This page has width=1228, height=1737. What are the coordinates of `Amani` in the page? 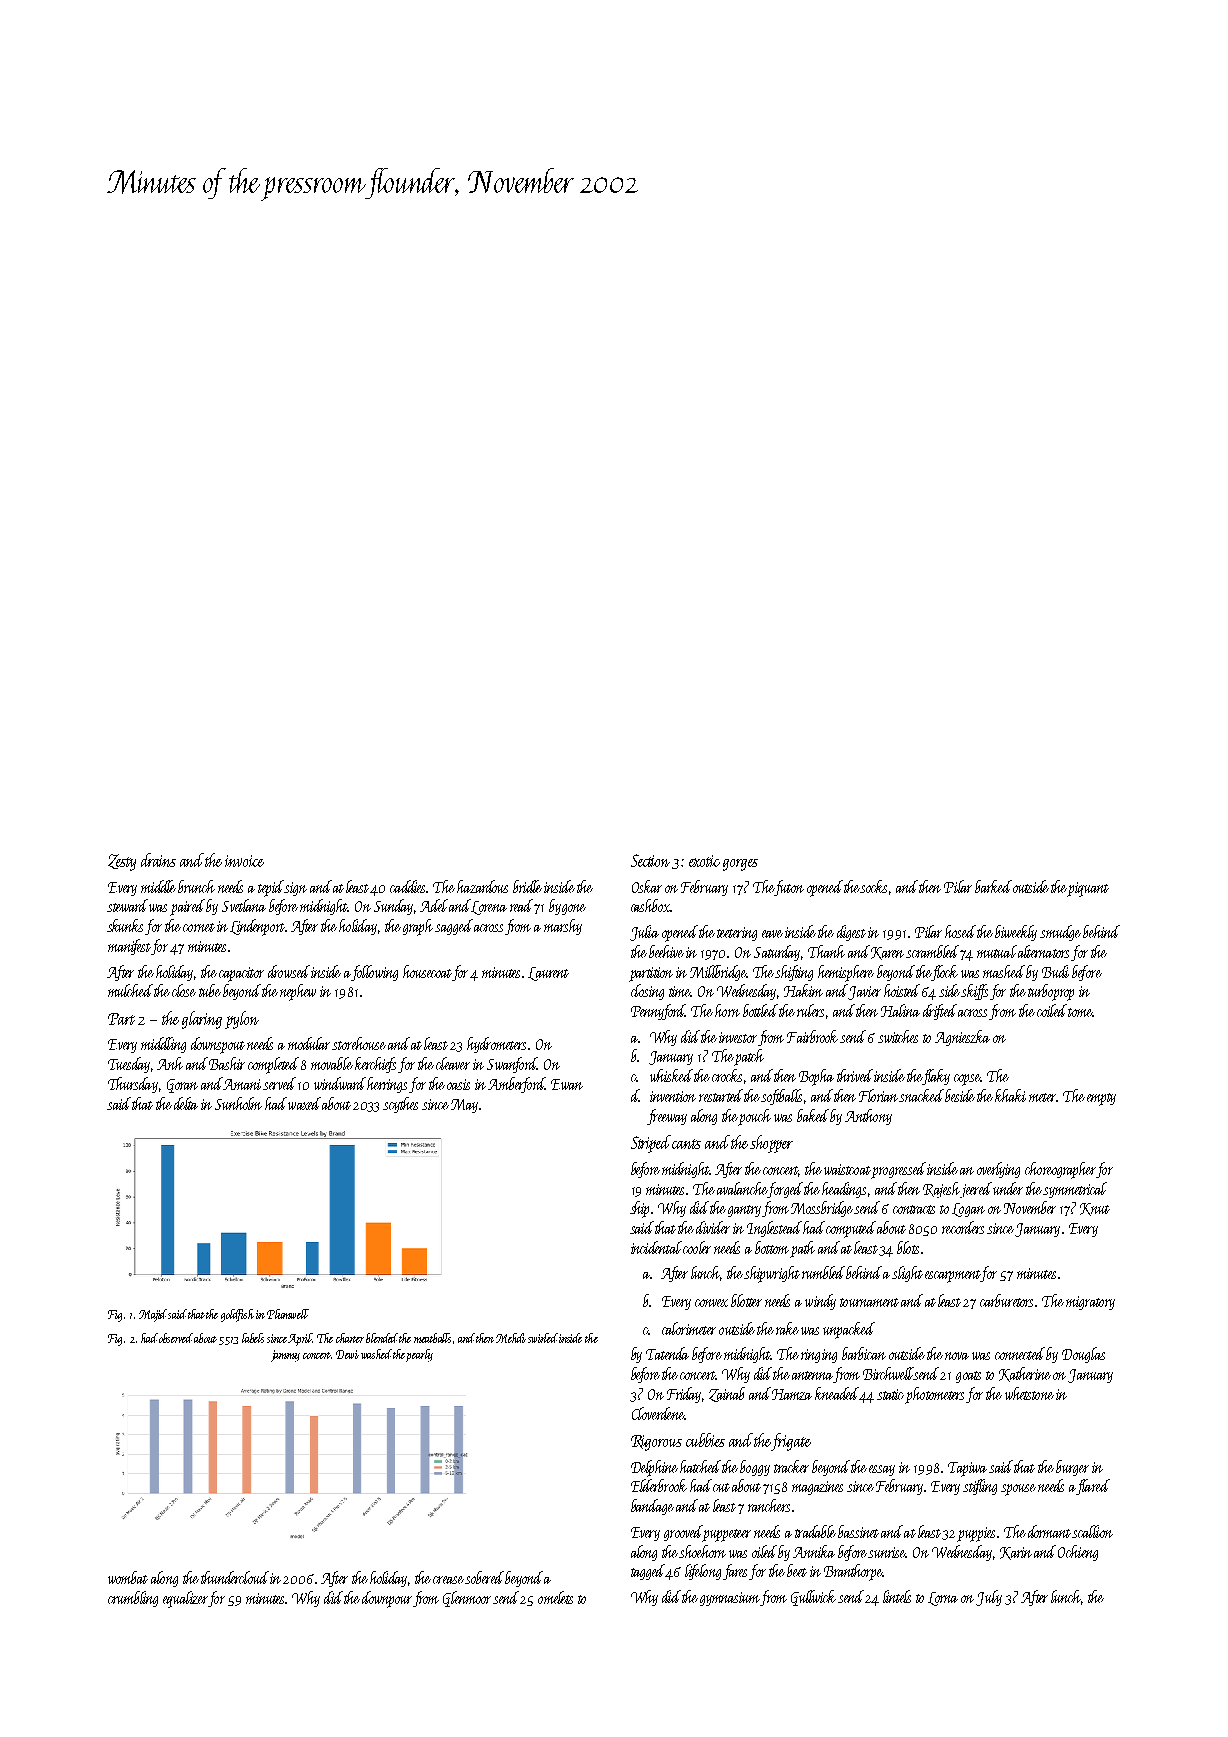 It's located at (242, 1084).
